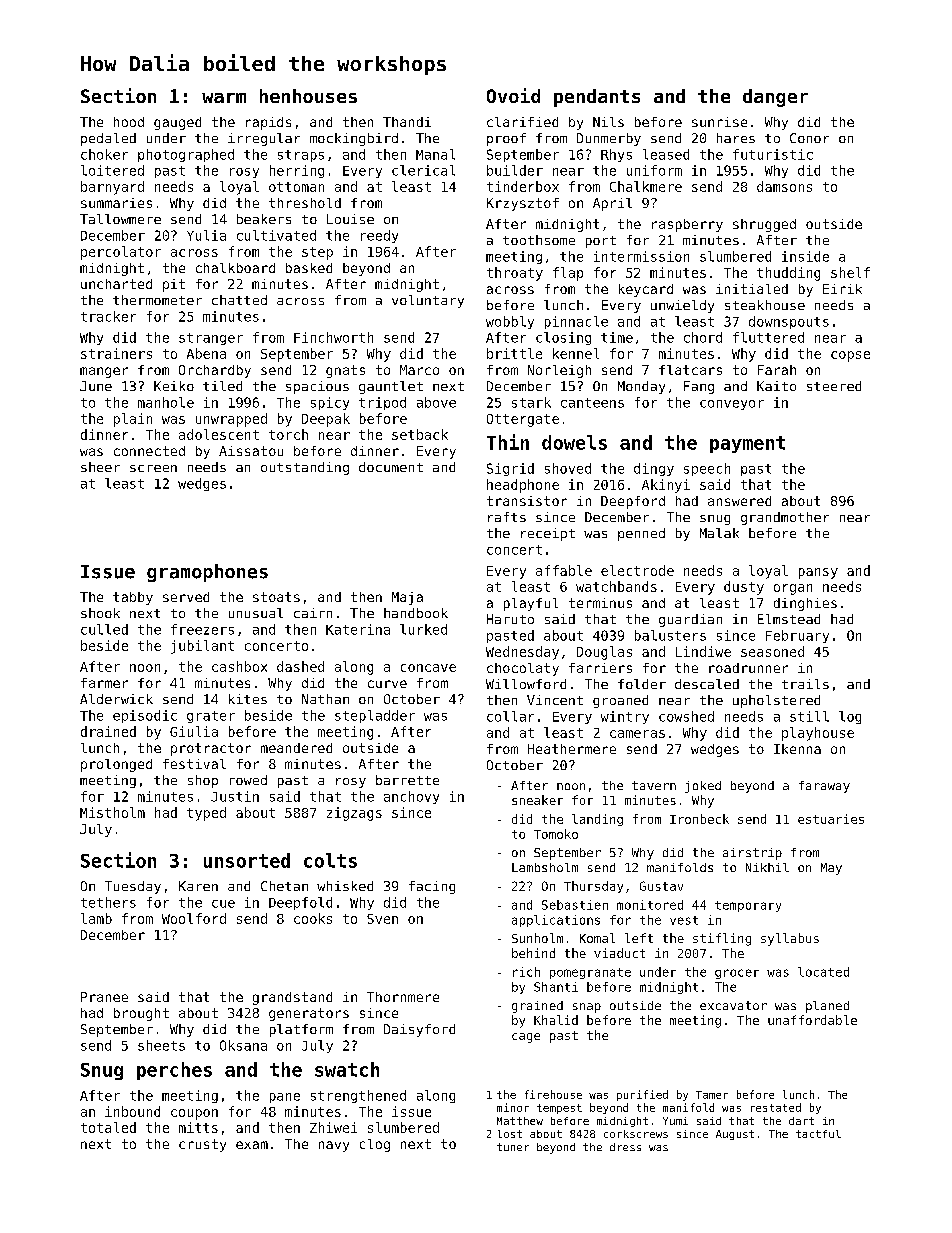 This document has height=1233, width=952. Describe the element at coordinates (309, 1014) in the document. I see `generators` at that location.
